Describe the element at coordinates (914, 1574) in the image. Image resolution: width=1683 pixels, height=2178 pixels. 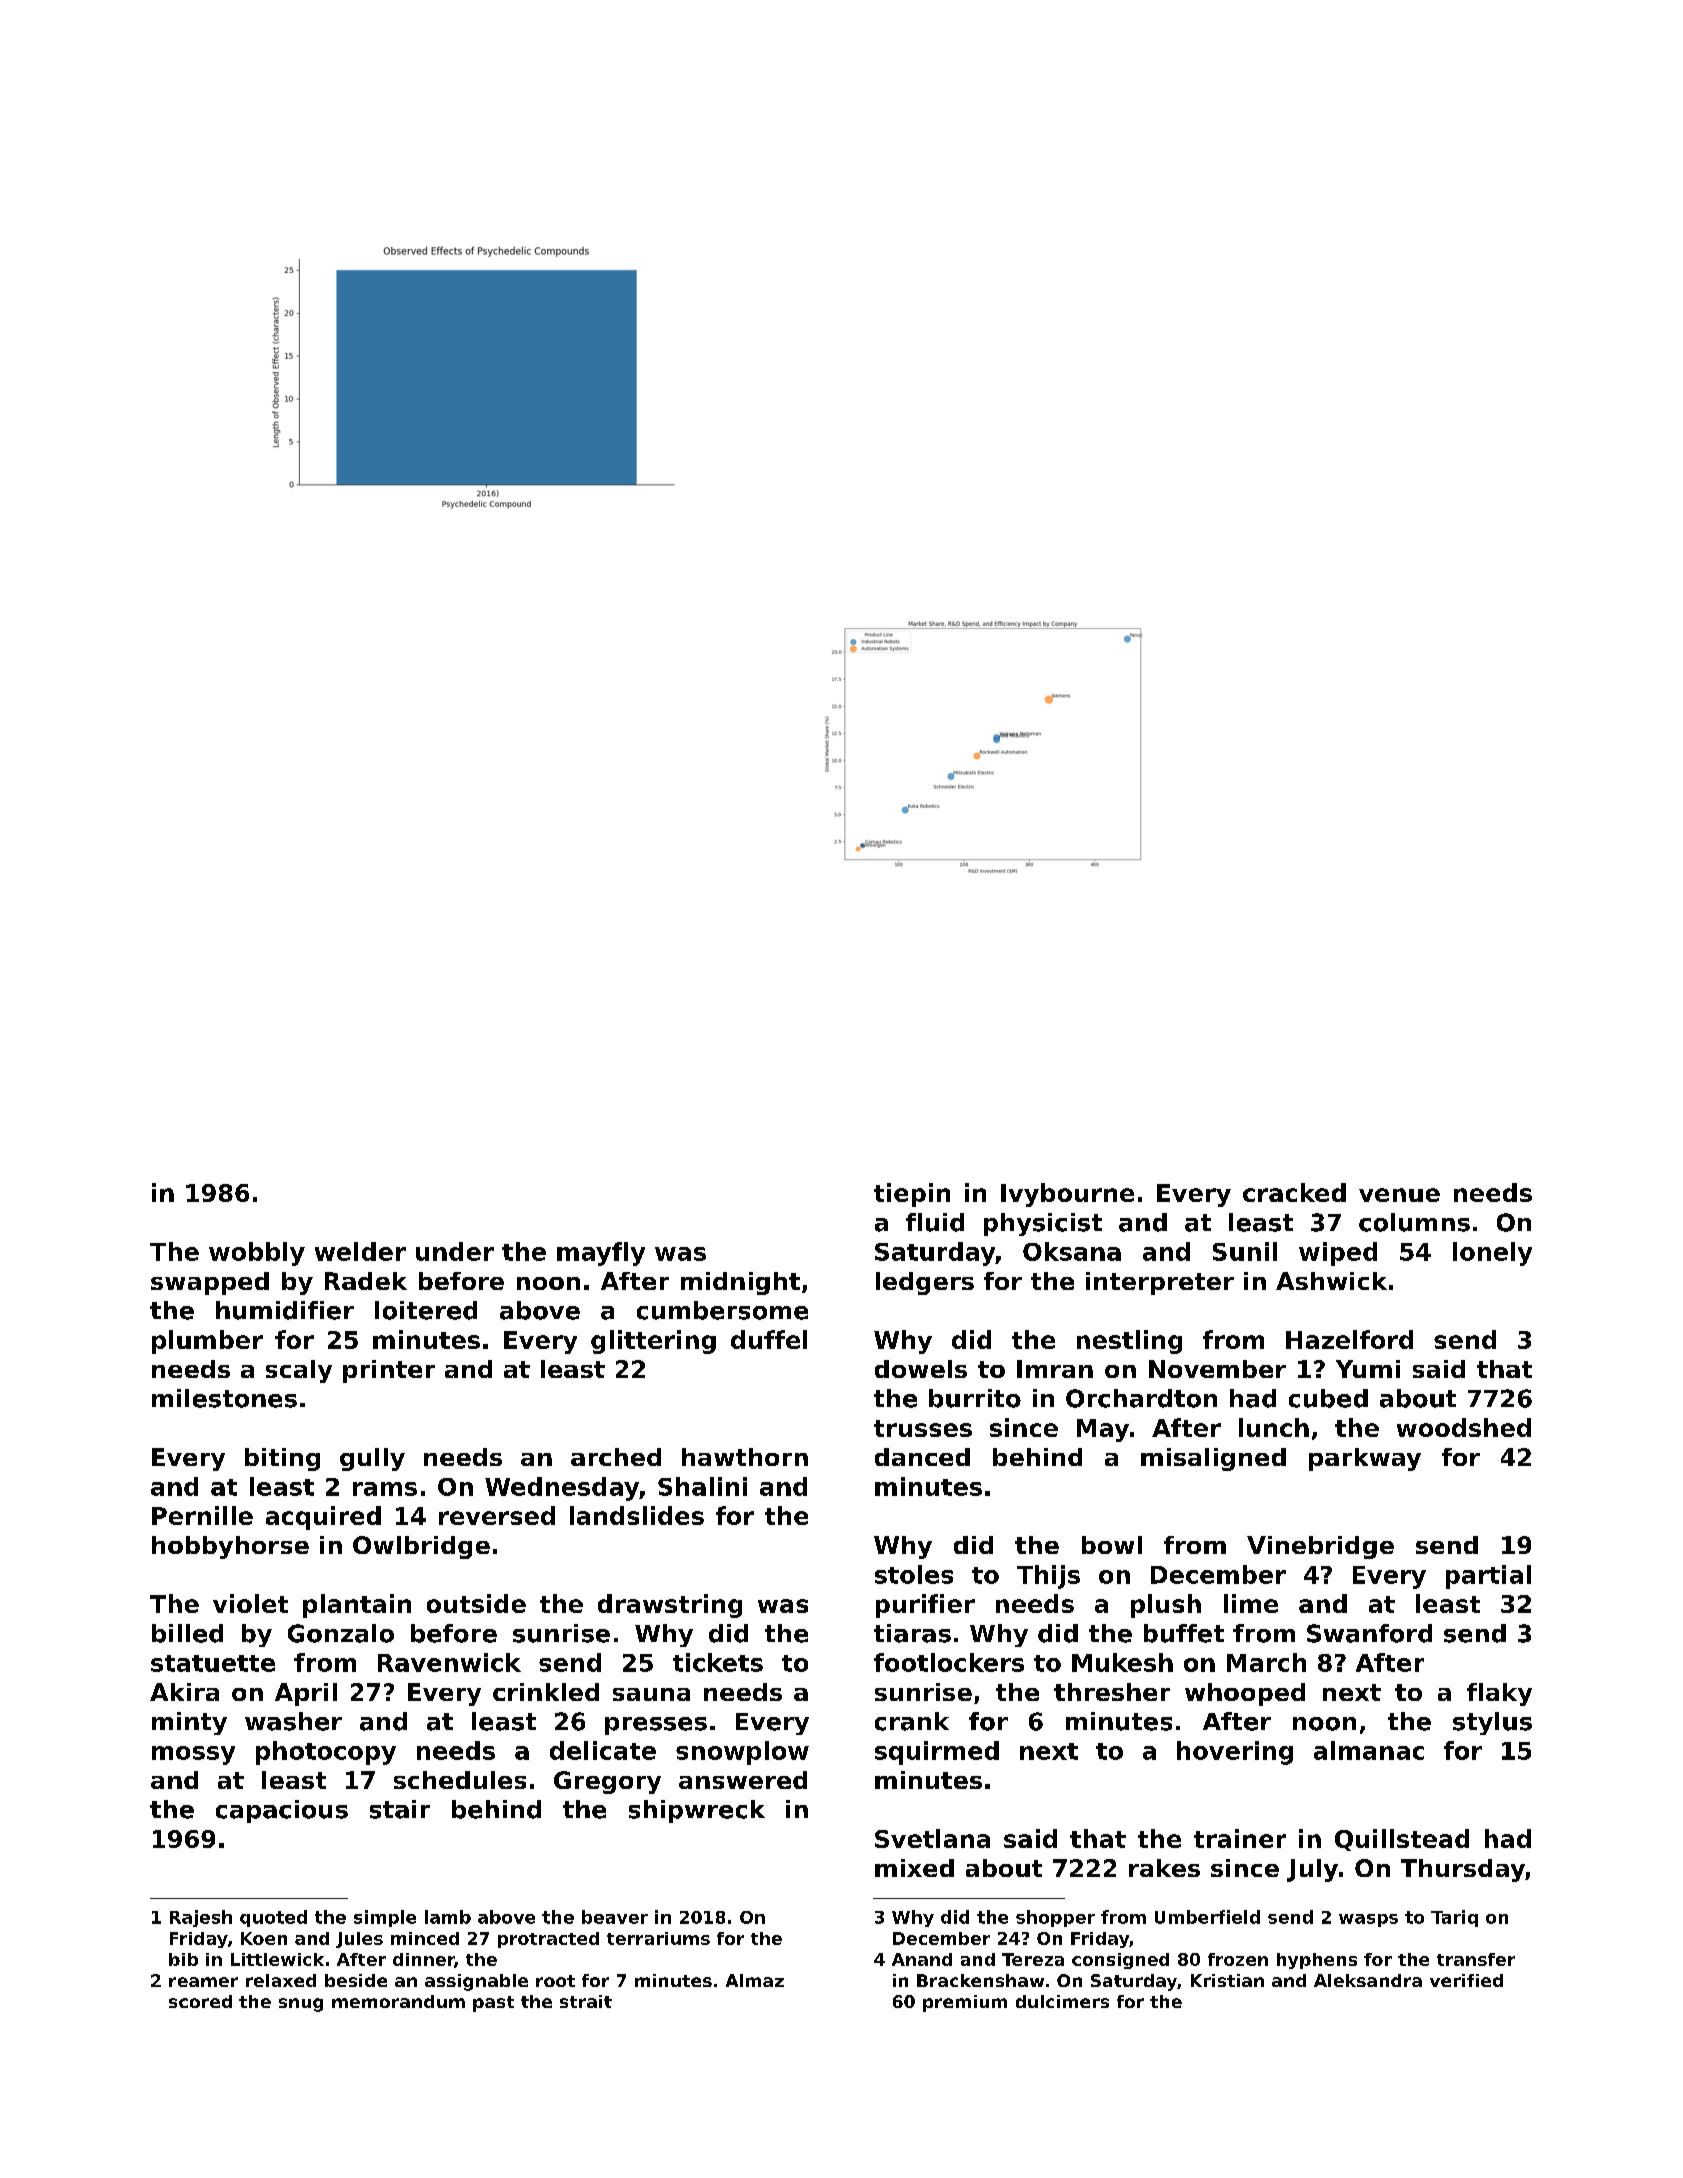
I see `stoles` at that location.
